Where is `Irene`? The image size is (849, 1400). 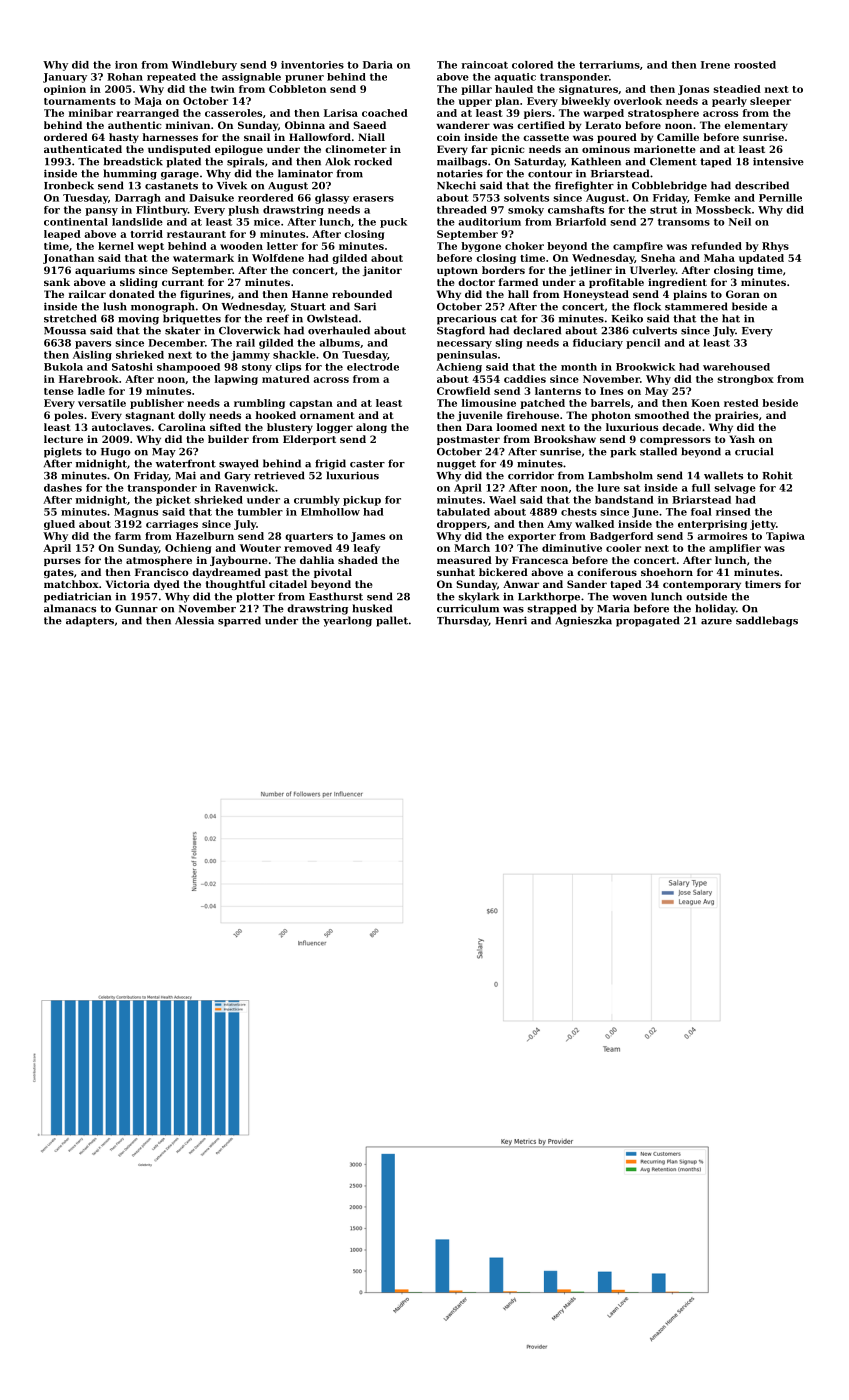 Irene is located at coordinates (715, 65).
